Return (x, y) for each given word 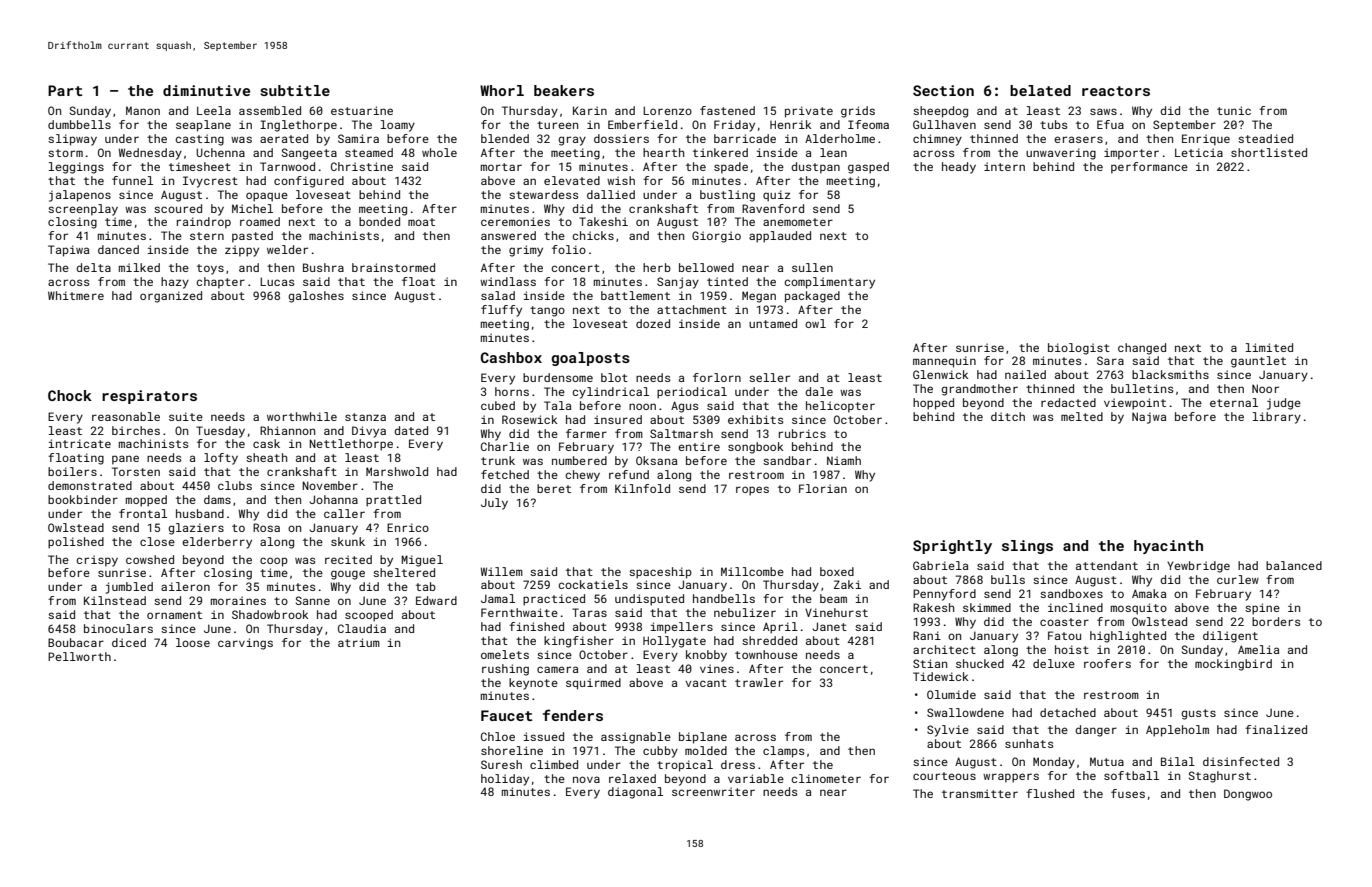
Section (943, 90)
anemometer (798, 222)
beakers (564, 90)
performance (1149, 168)
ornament (174, 615)
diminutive (206, 90)
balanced (1294, 565)
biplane (703, 738)
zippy (242, 251)
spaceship (660, 573)
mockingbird (1233, 665)
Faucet (506, 715)
